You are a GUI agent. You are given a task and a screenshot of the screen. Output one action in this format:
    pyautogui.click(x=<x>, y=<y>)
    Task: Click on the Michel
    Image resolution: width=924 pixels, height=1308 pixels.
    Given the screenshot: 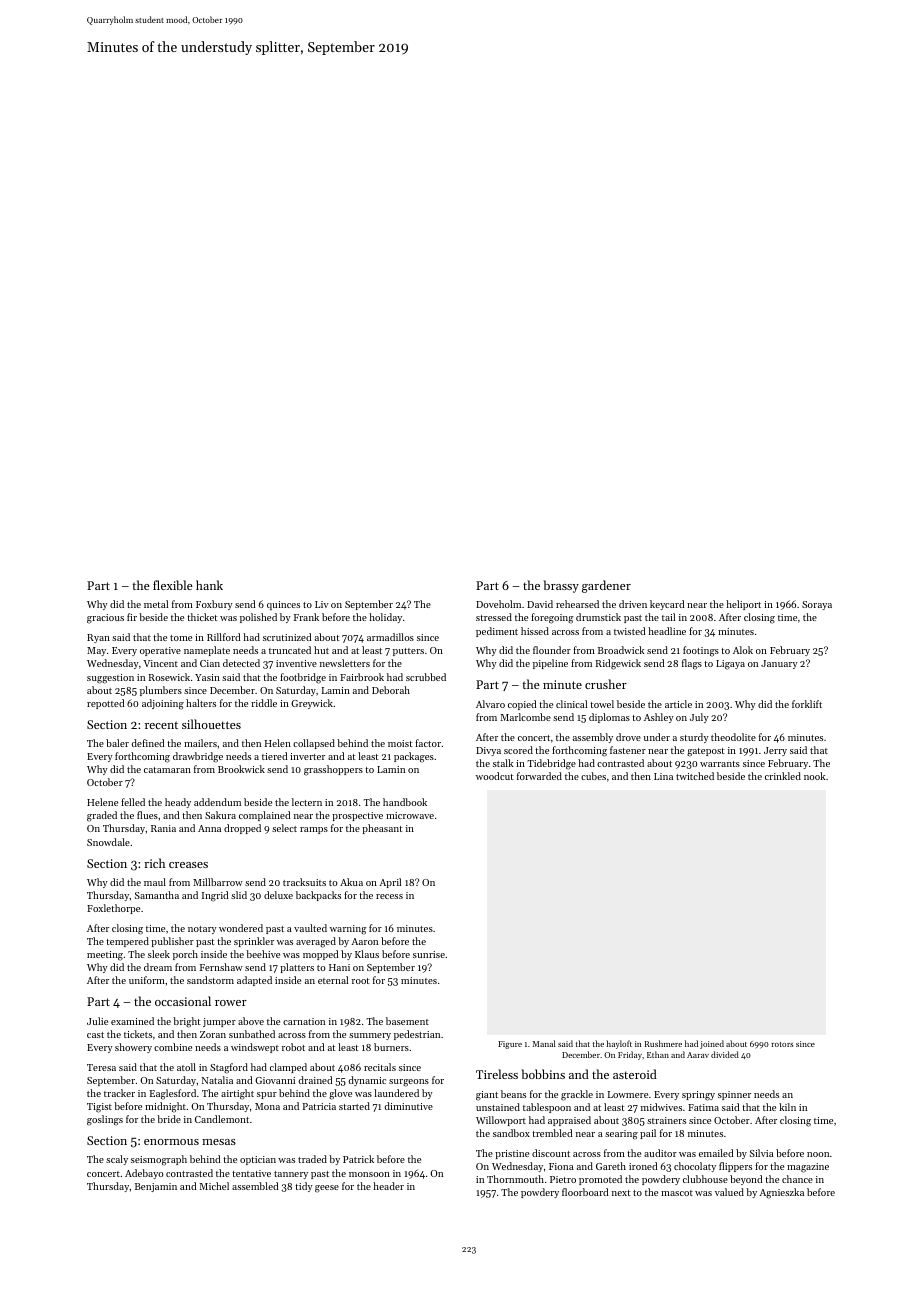 What is the action you would take?
    pyautogui.click(x=214, y=1186)
